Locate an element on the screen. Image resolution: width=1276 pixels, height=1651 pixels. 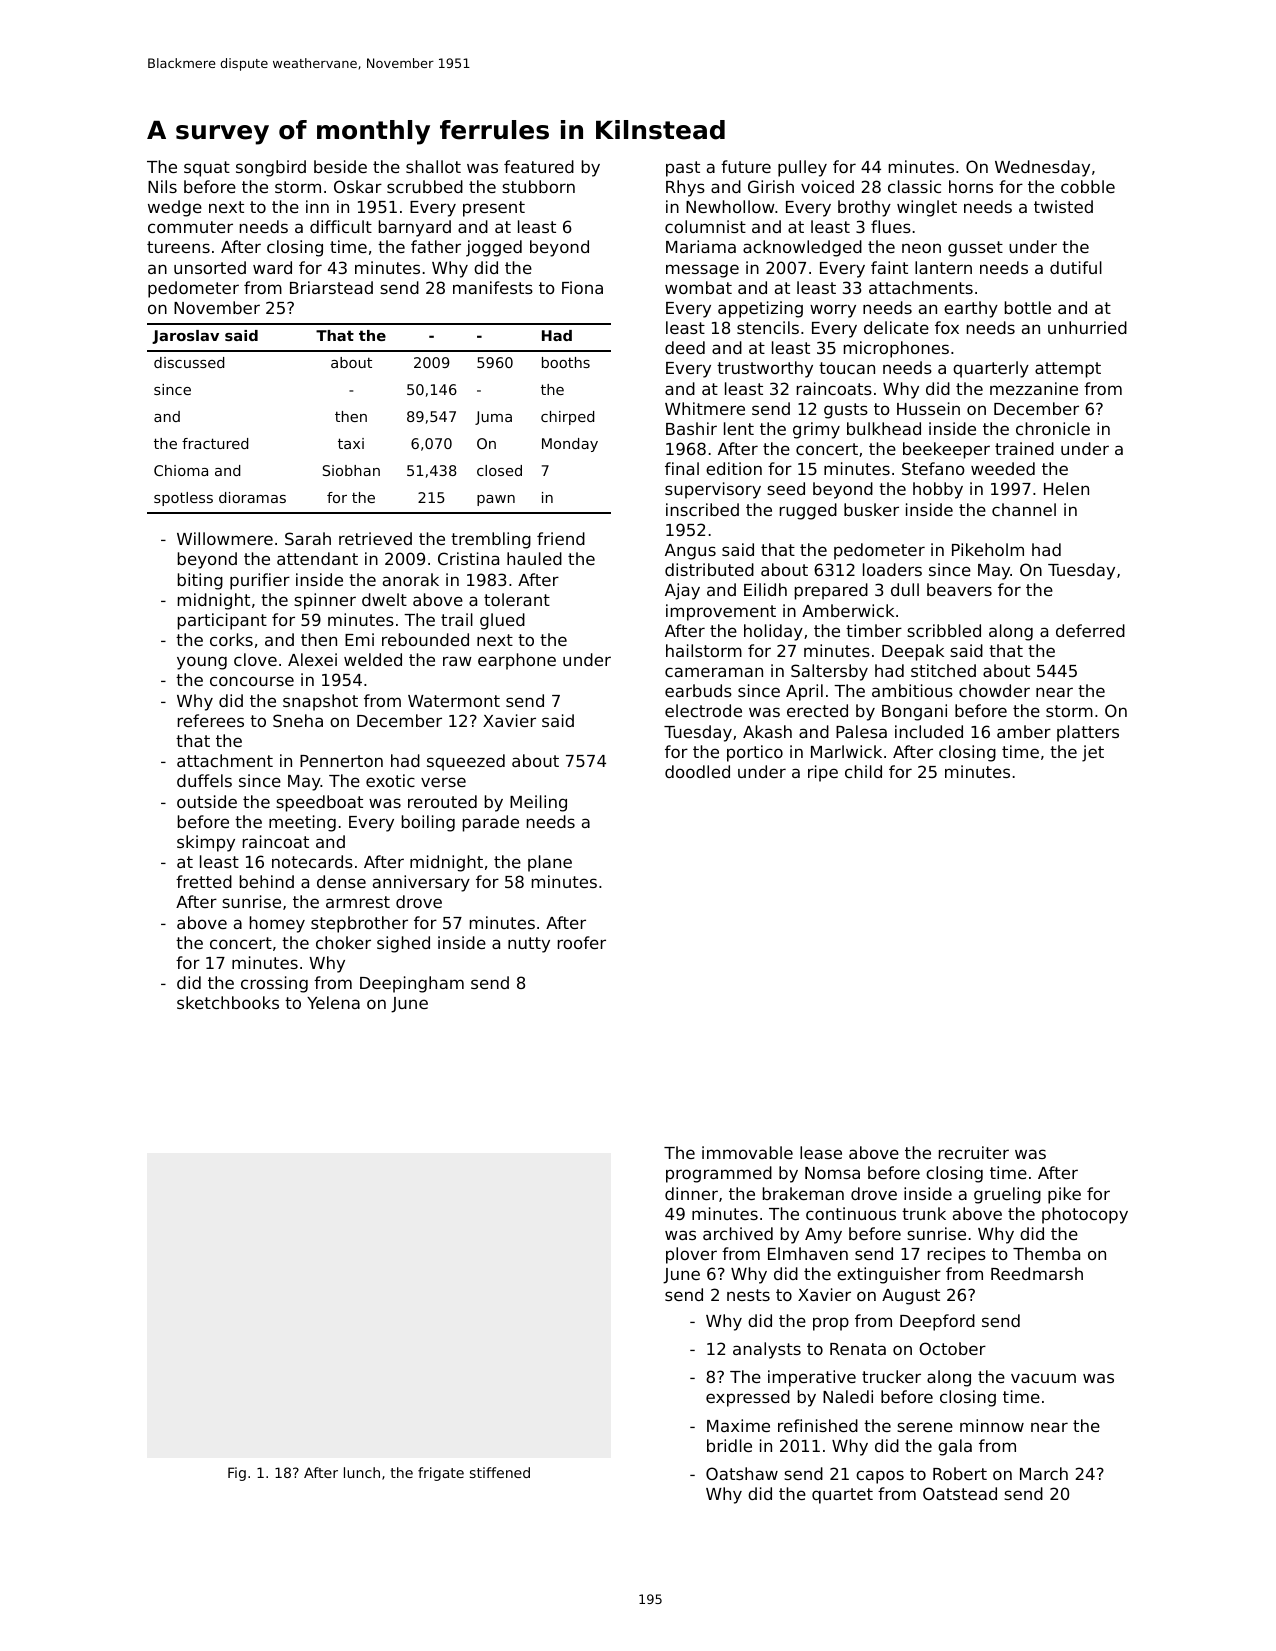
tureens is located at coordinates (178, 247).
